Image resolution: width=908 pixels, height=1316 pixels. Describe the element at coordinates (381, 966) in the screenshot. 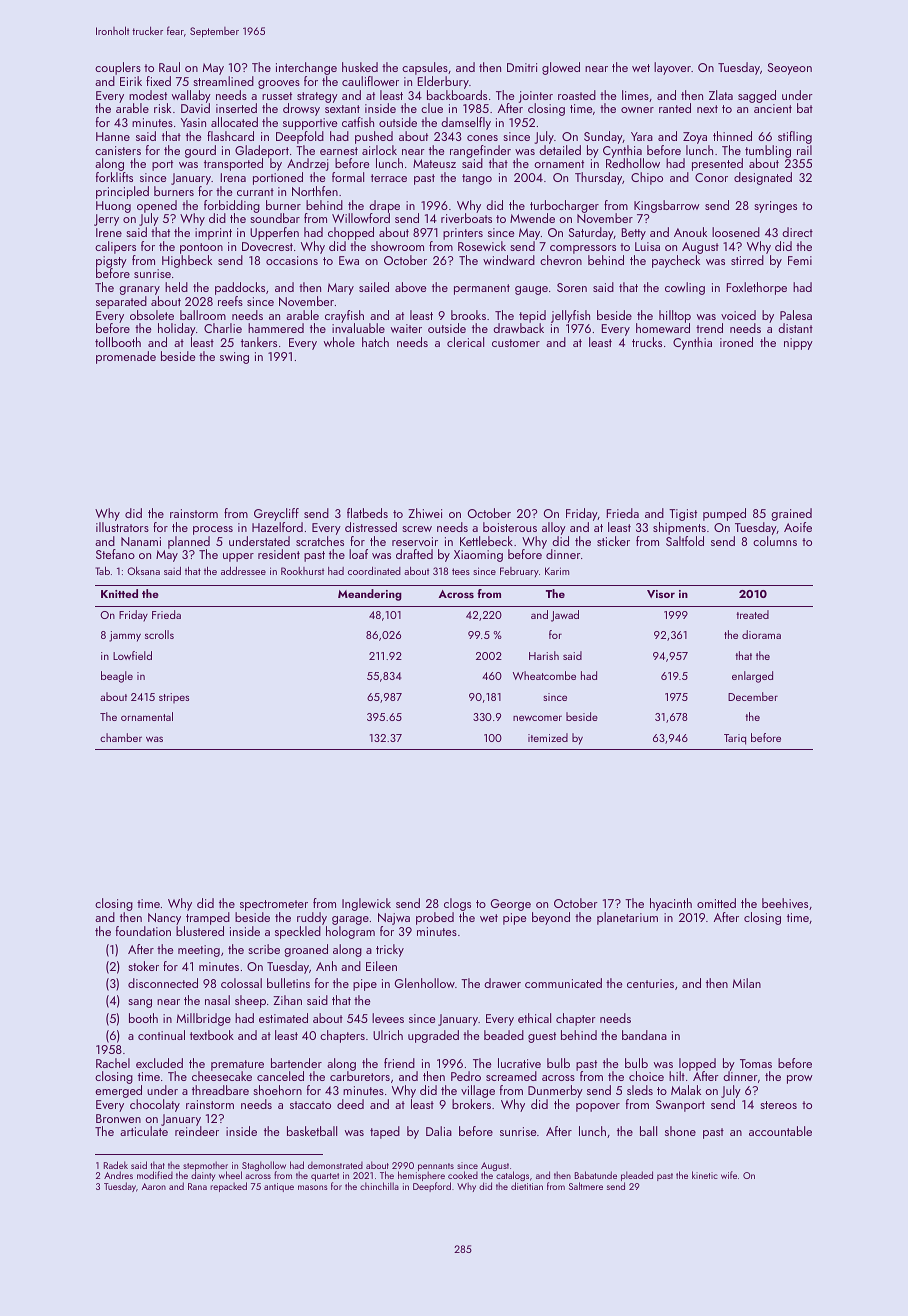

I see `Eileen` at that location.
